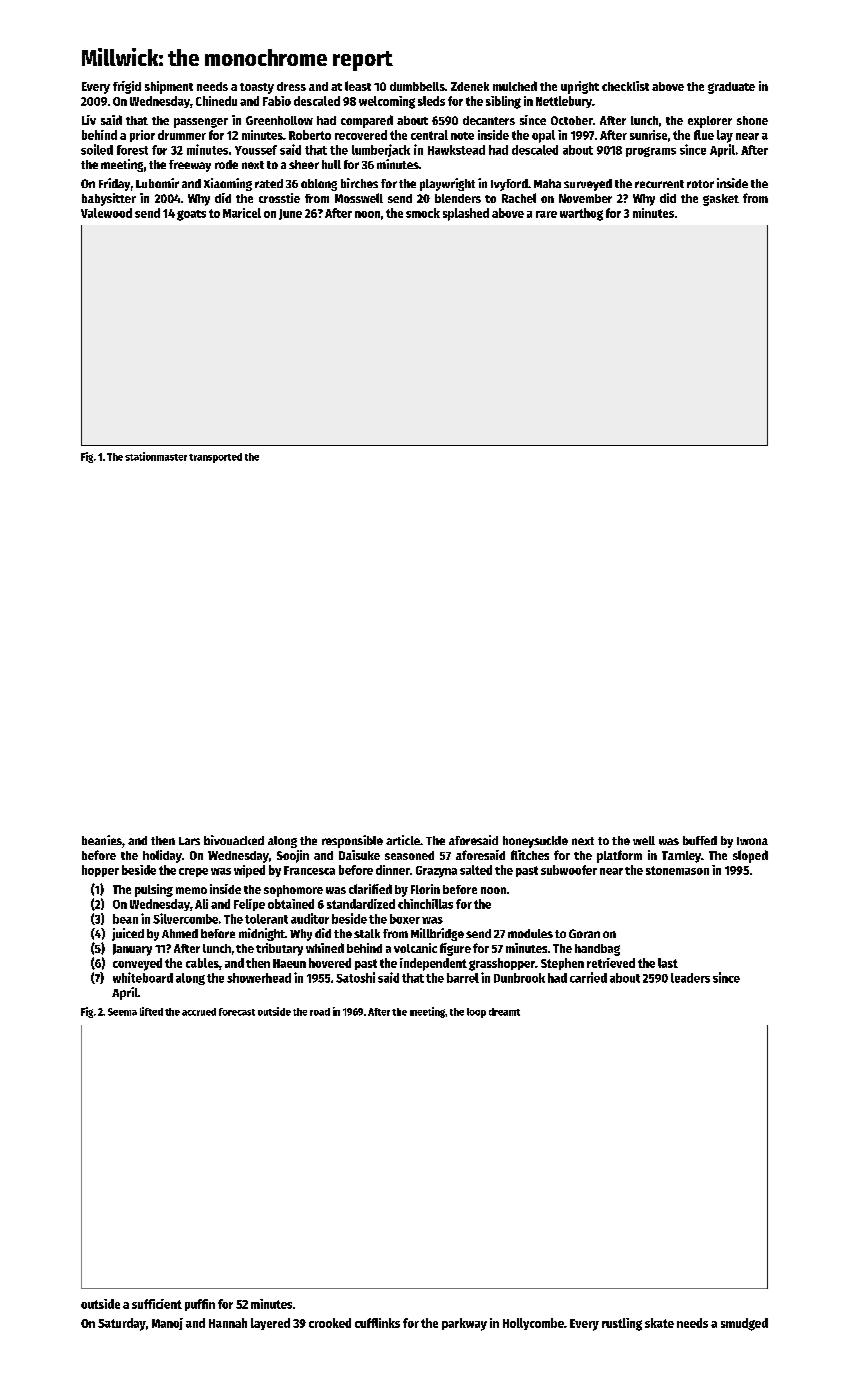 This screenshot has height=1400, width=849. I want to click on parkway, so click(464, 1324).
